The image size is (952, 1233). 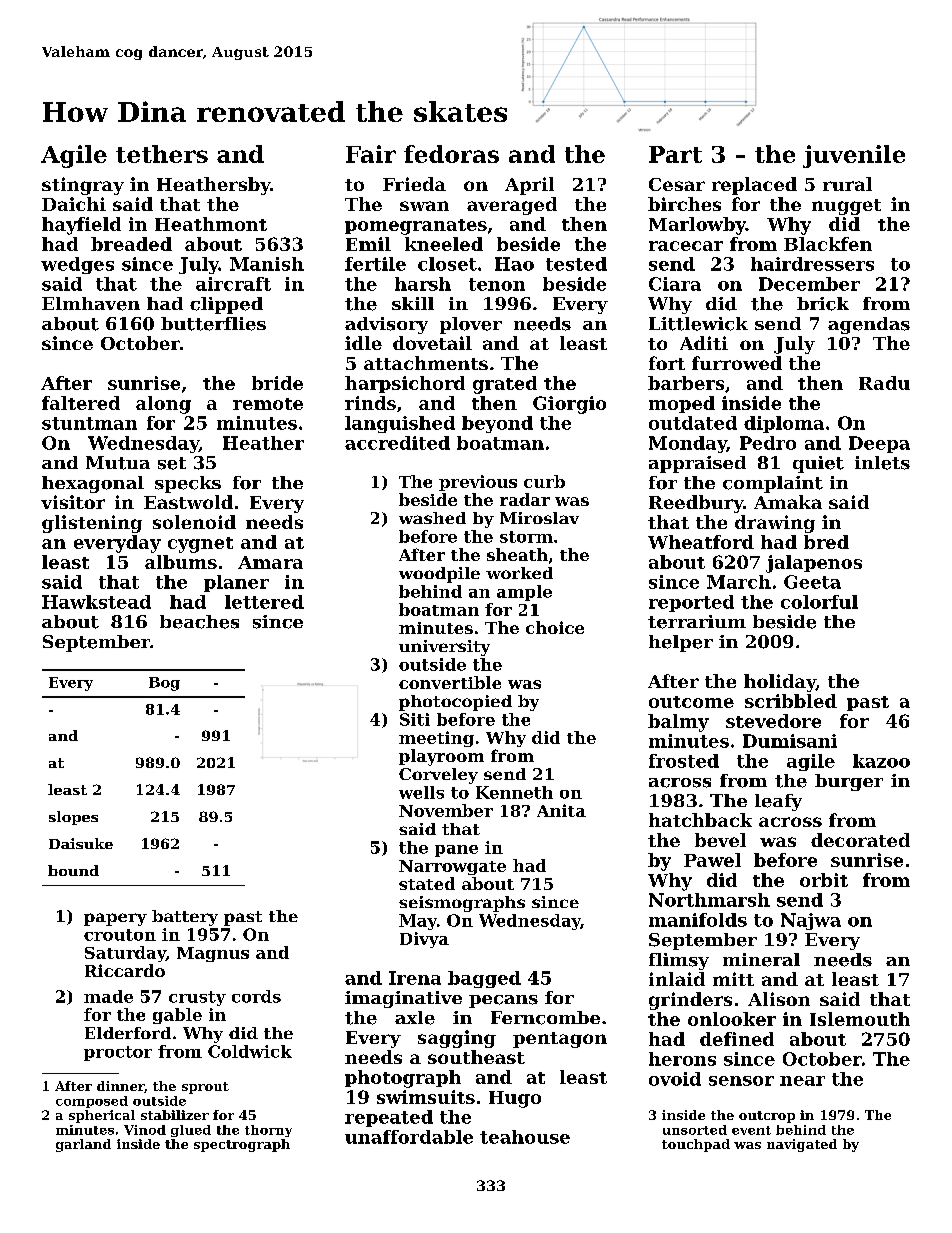 I want to click on made, so click(x=108, y=996).
